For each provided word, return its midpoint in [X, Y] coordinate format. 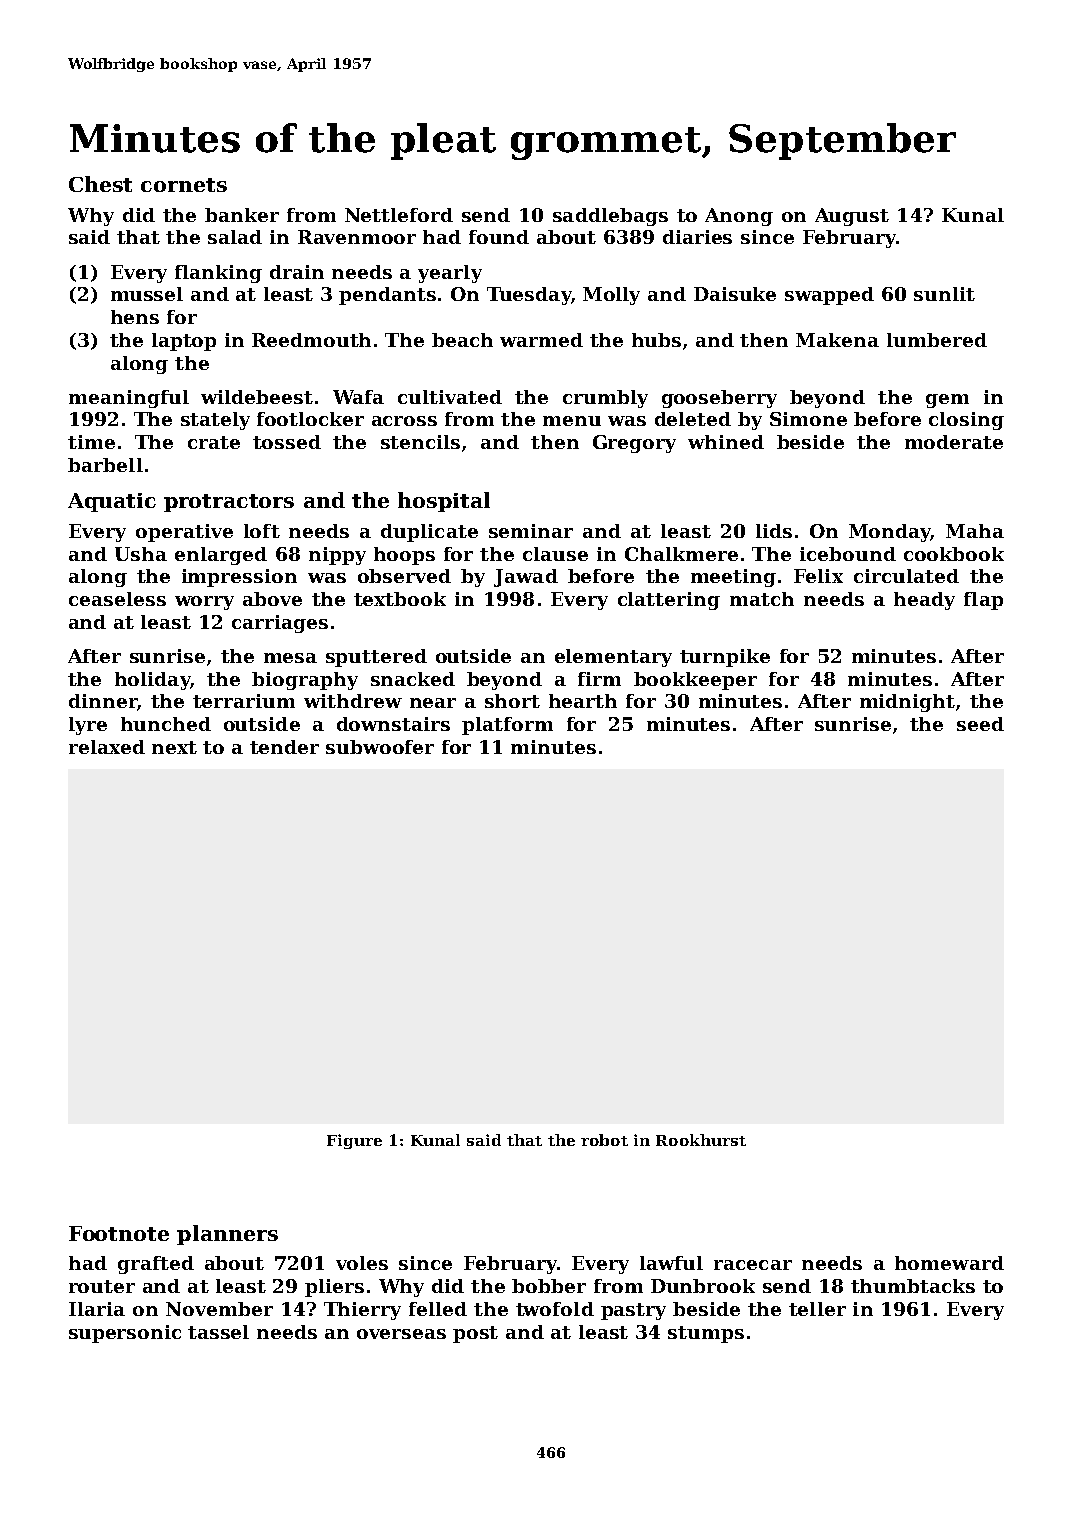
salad [235, 237]
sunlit [944, 294]
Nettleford [399, 215]
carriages [280, 624]
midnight [907, 703]
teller [817, 1309]
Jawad [526, 578]
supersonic [125, 1334]
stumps [706, 1334]
